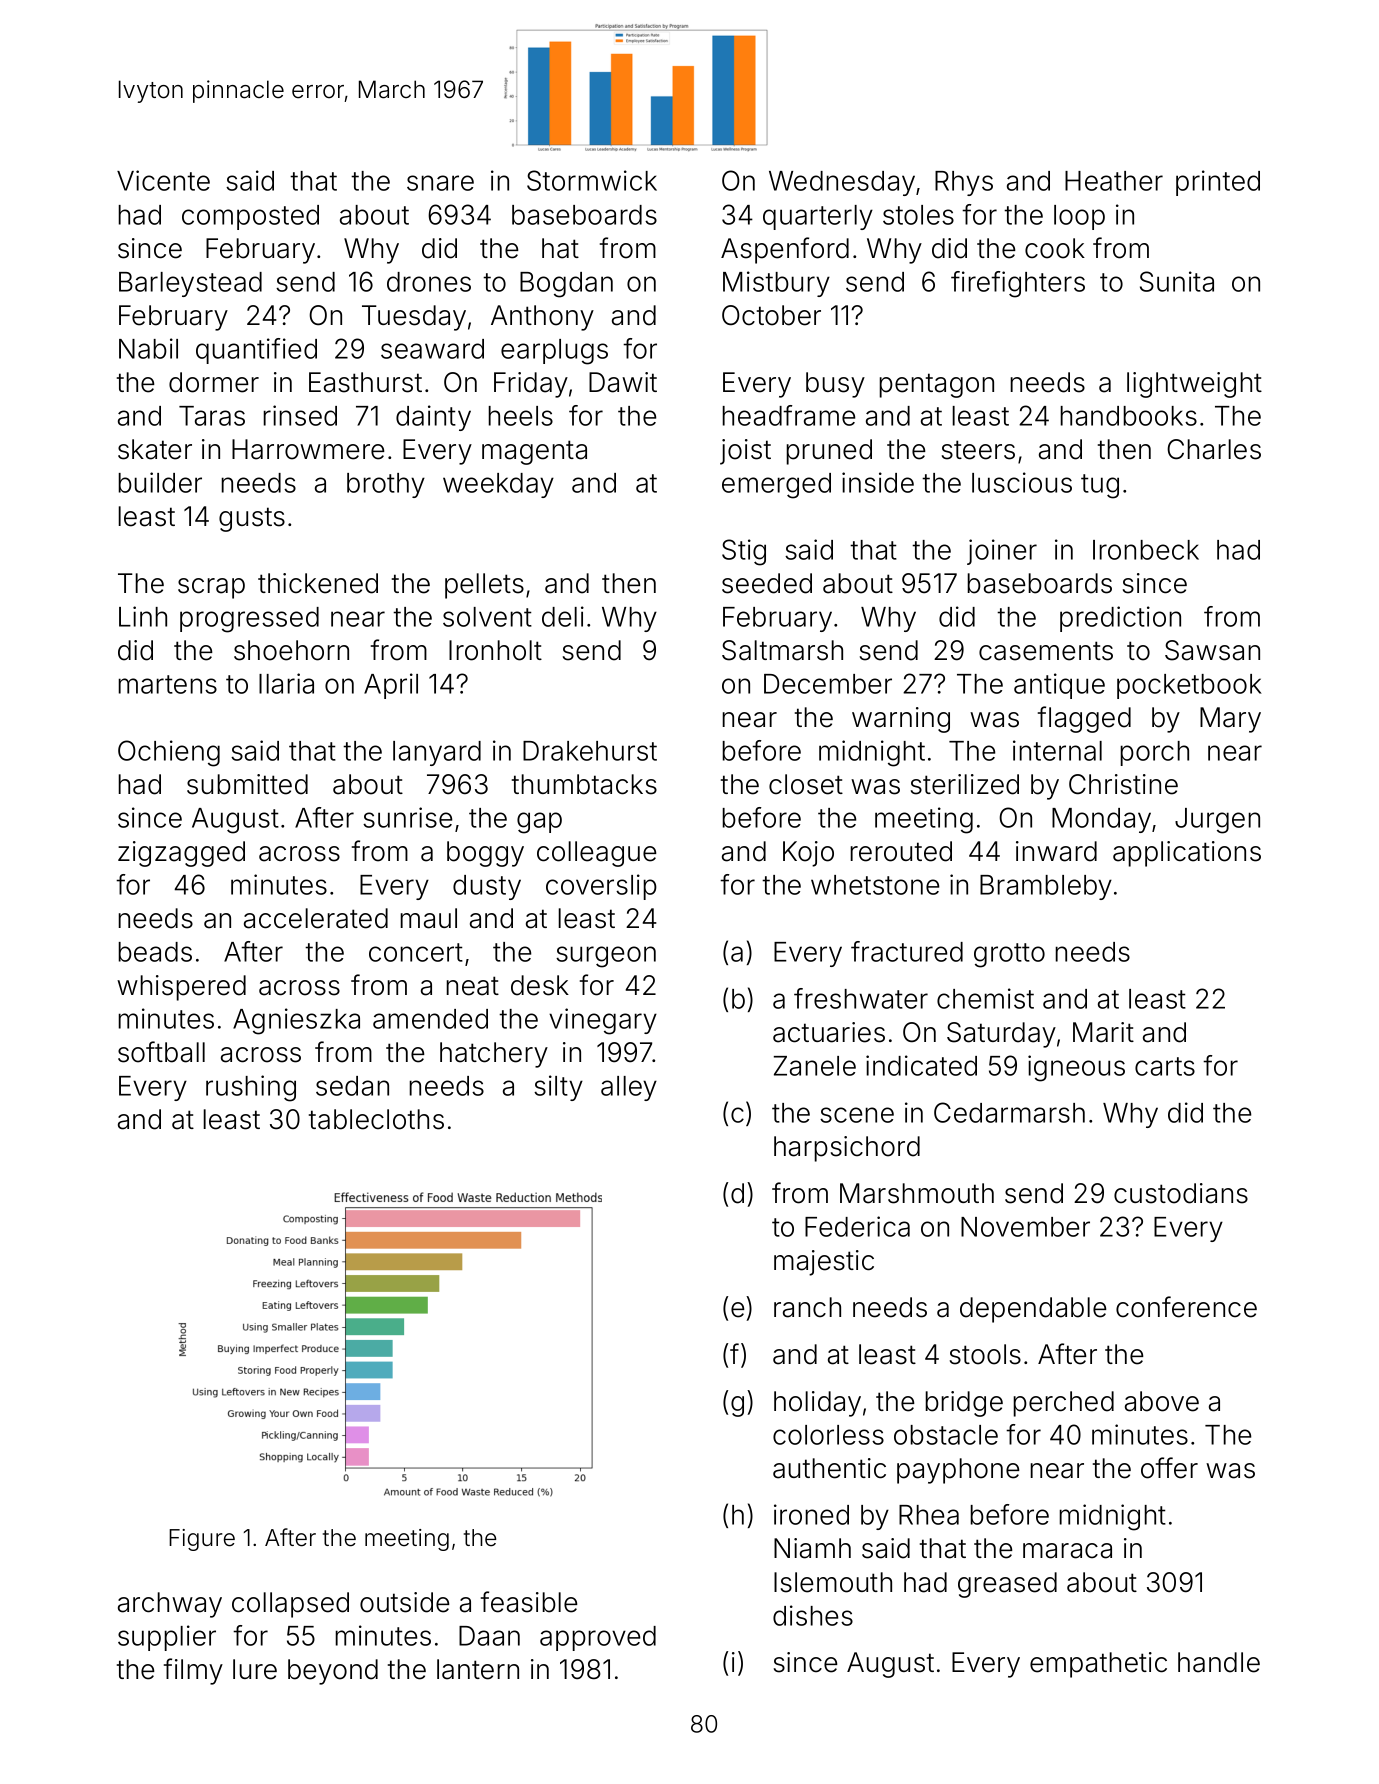  I want to click on custodians, so click(1181, 1193).
